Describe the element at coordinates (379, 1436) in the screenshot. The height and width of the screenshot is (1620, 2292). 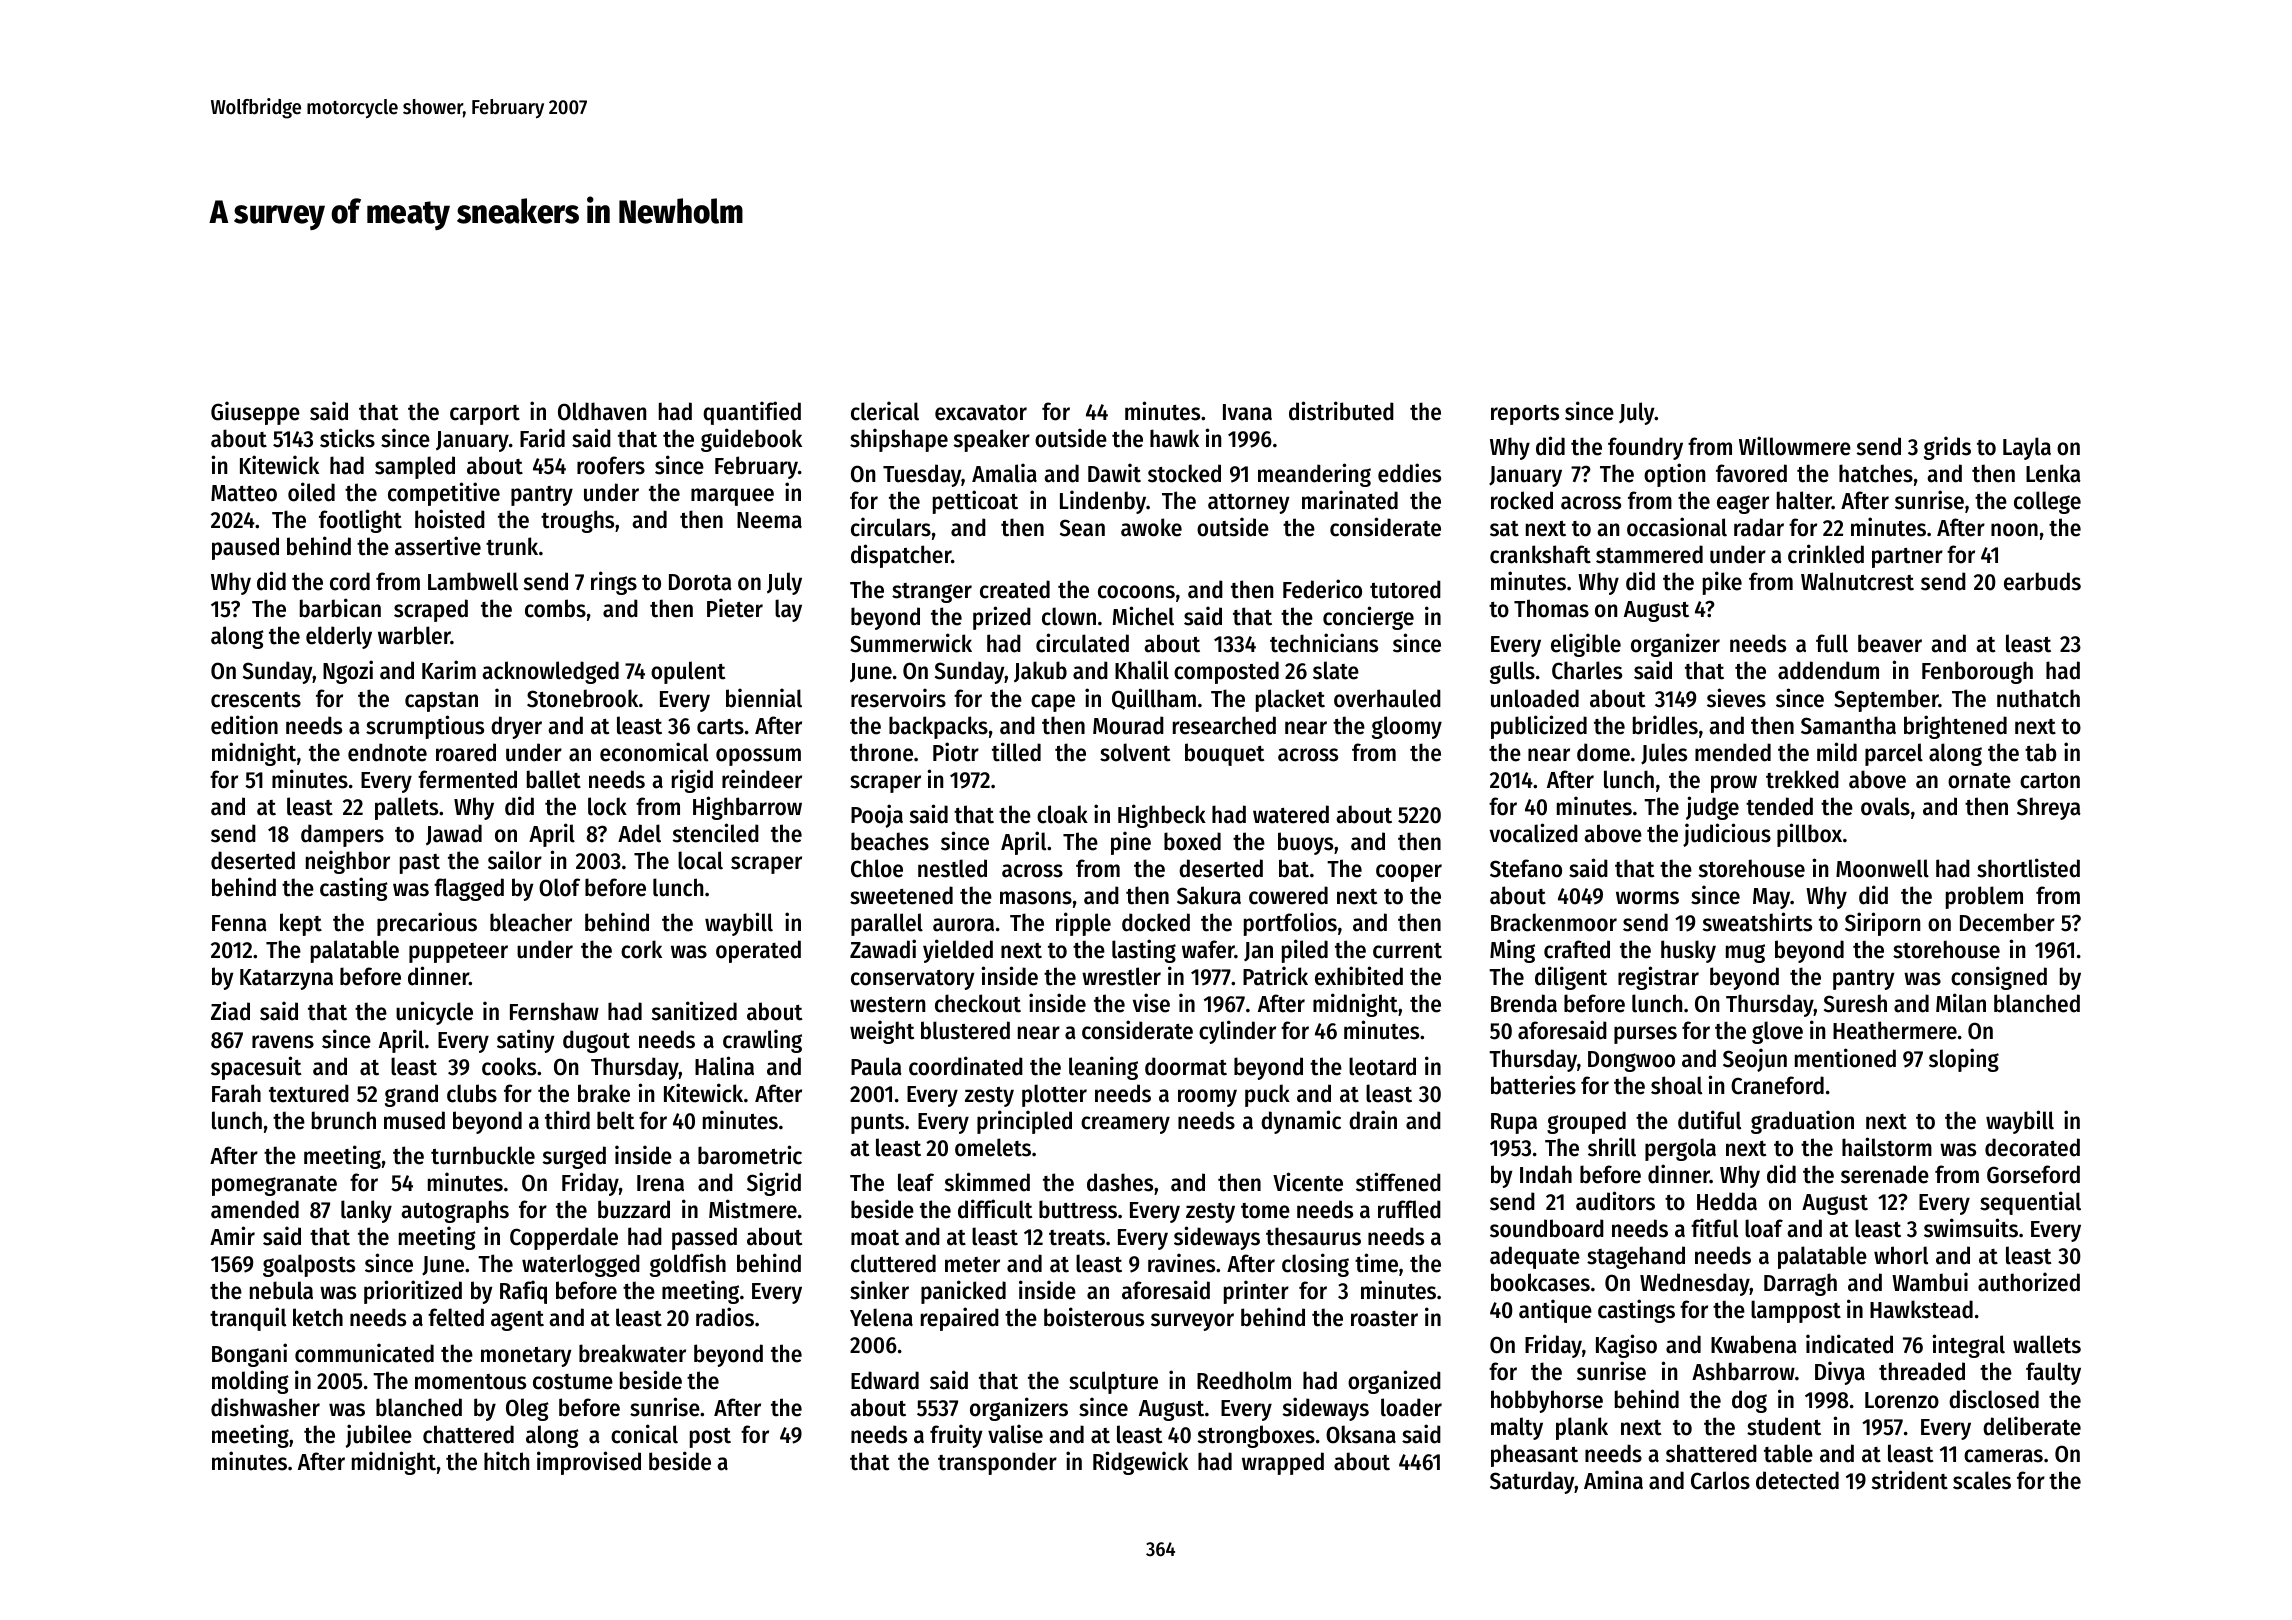
I see `jubilee` at that location.
